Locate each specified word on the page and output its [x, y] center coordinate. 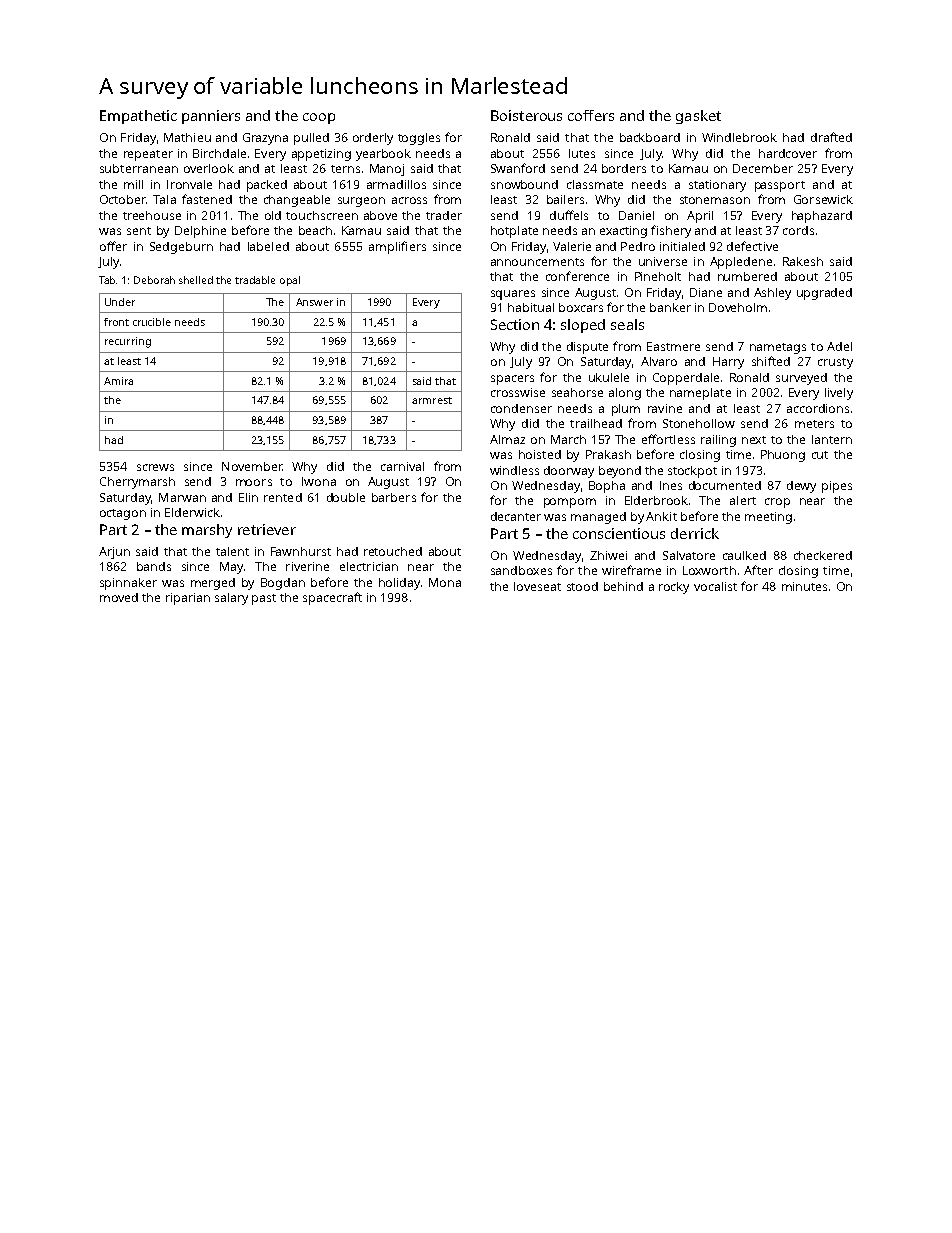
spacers [512, 380]
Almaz [507, 439]
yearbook [383, 155]
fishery [671, 231]
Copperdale [686, 379]
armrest [432, 400]
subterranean [139, 168]
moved [119, 597]
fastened [207, 199]
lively [839, 394]
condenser [521, 408]
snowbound [524, 184]
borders [624, 168]
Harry [728, 363]
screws [155, 467]
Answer [314, 302]
